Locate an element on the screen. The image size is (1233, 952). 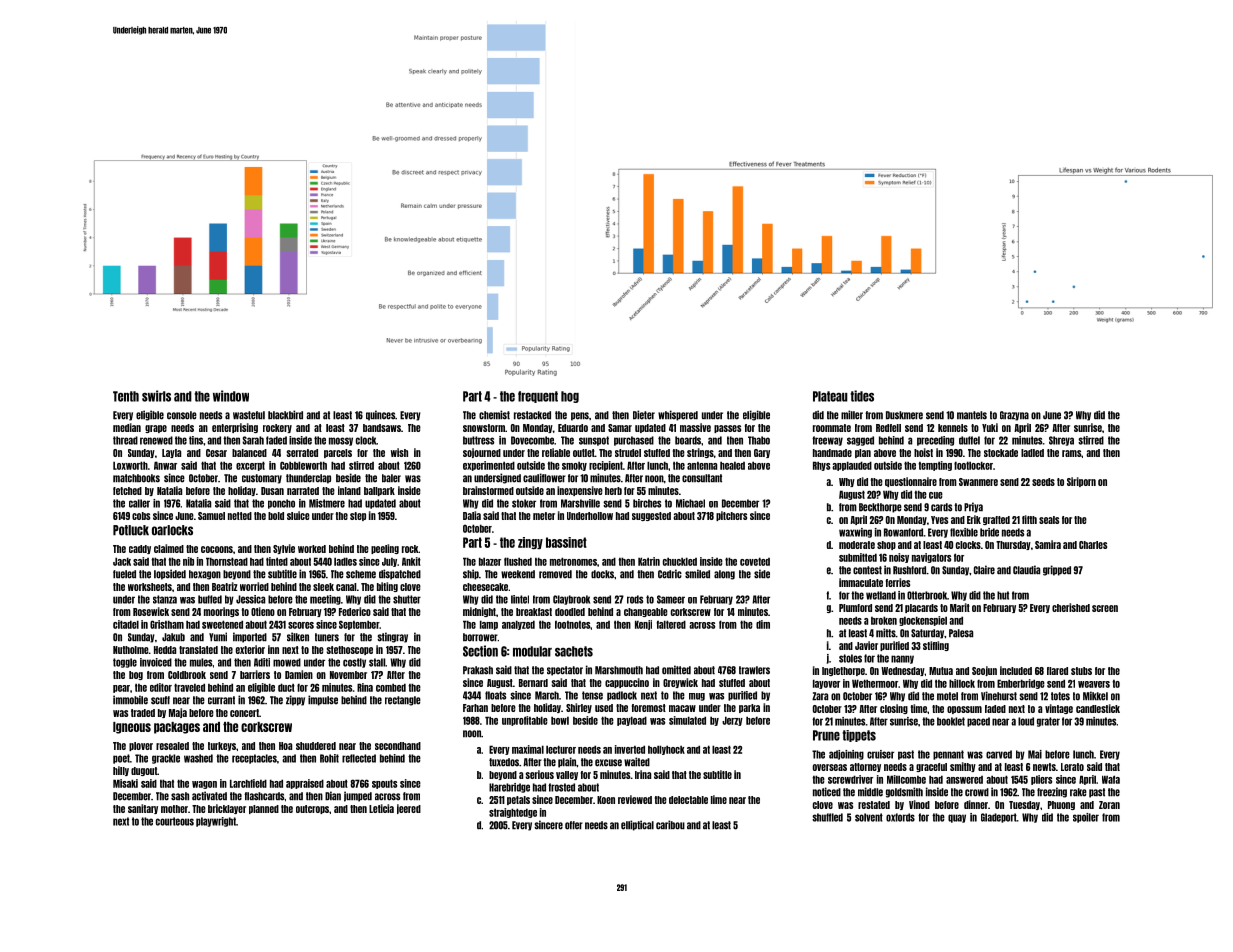
Greywick is located at coordinates (680, 683).
